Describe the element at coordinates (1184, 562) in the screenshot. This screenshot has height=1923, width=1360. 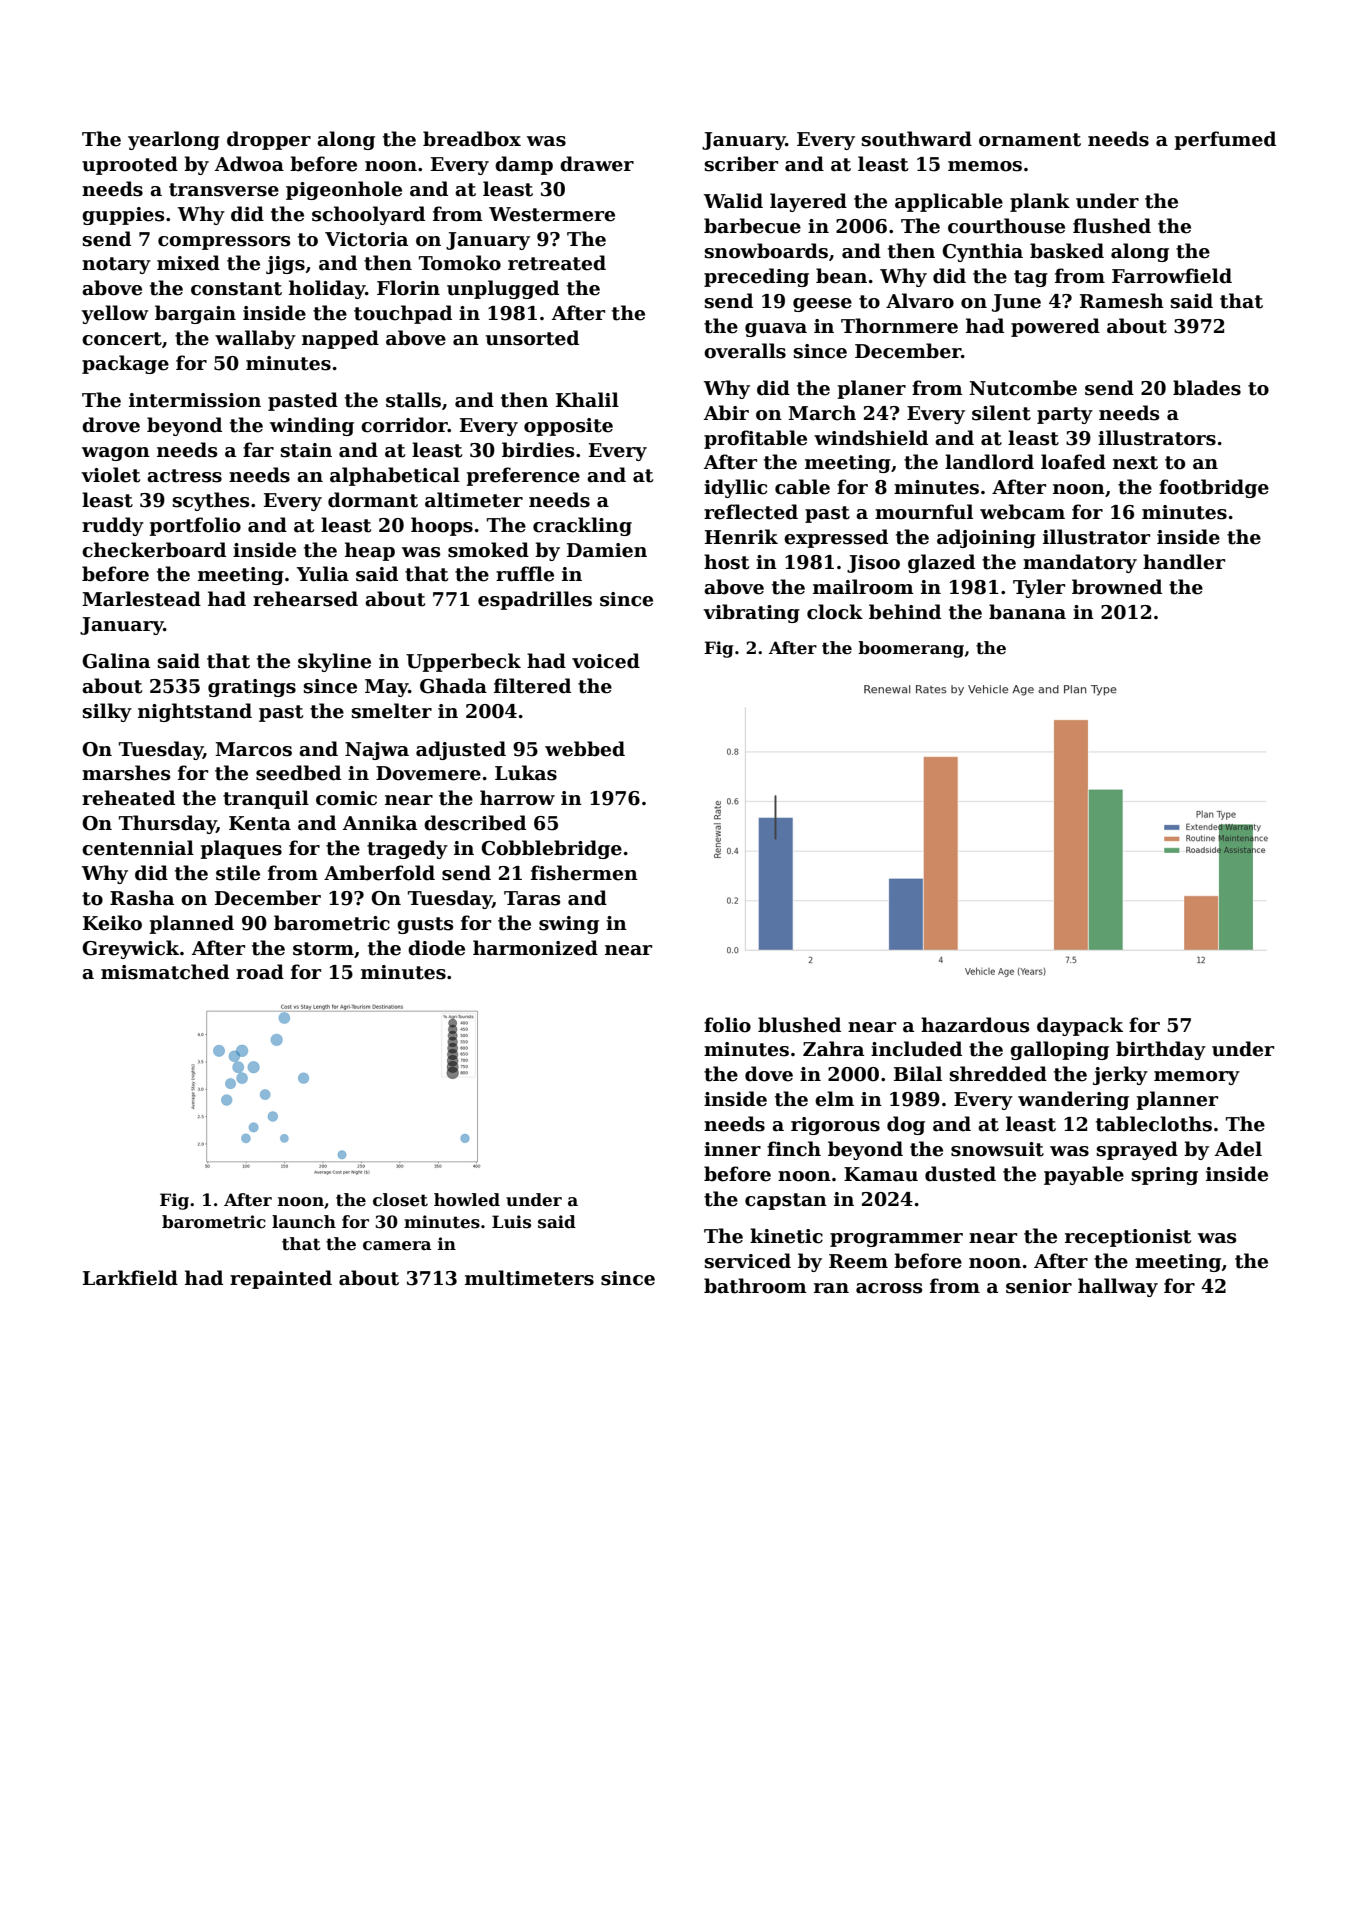
I see `handler` at that location.
